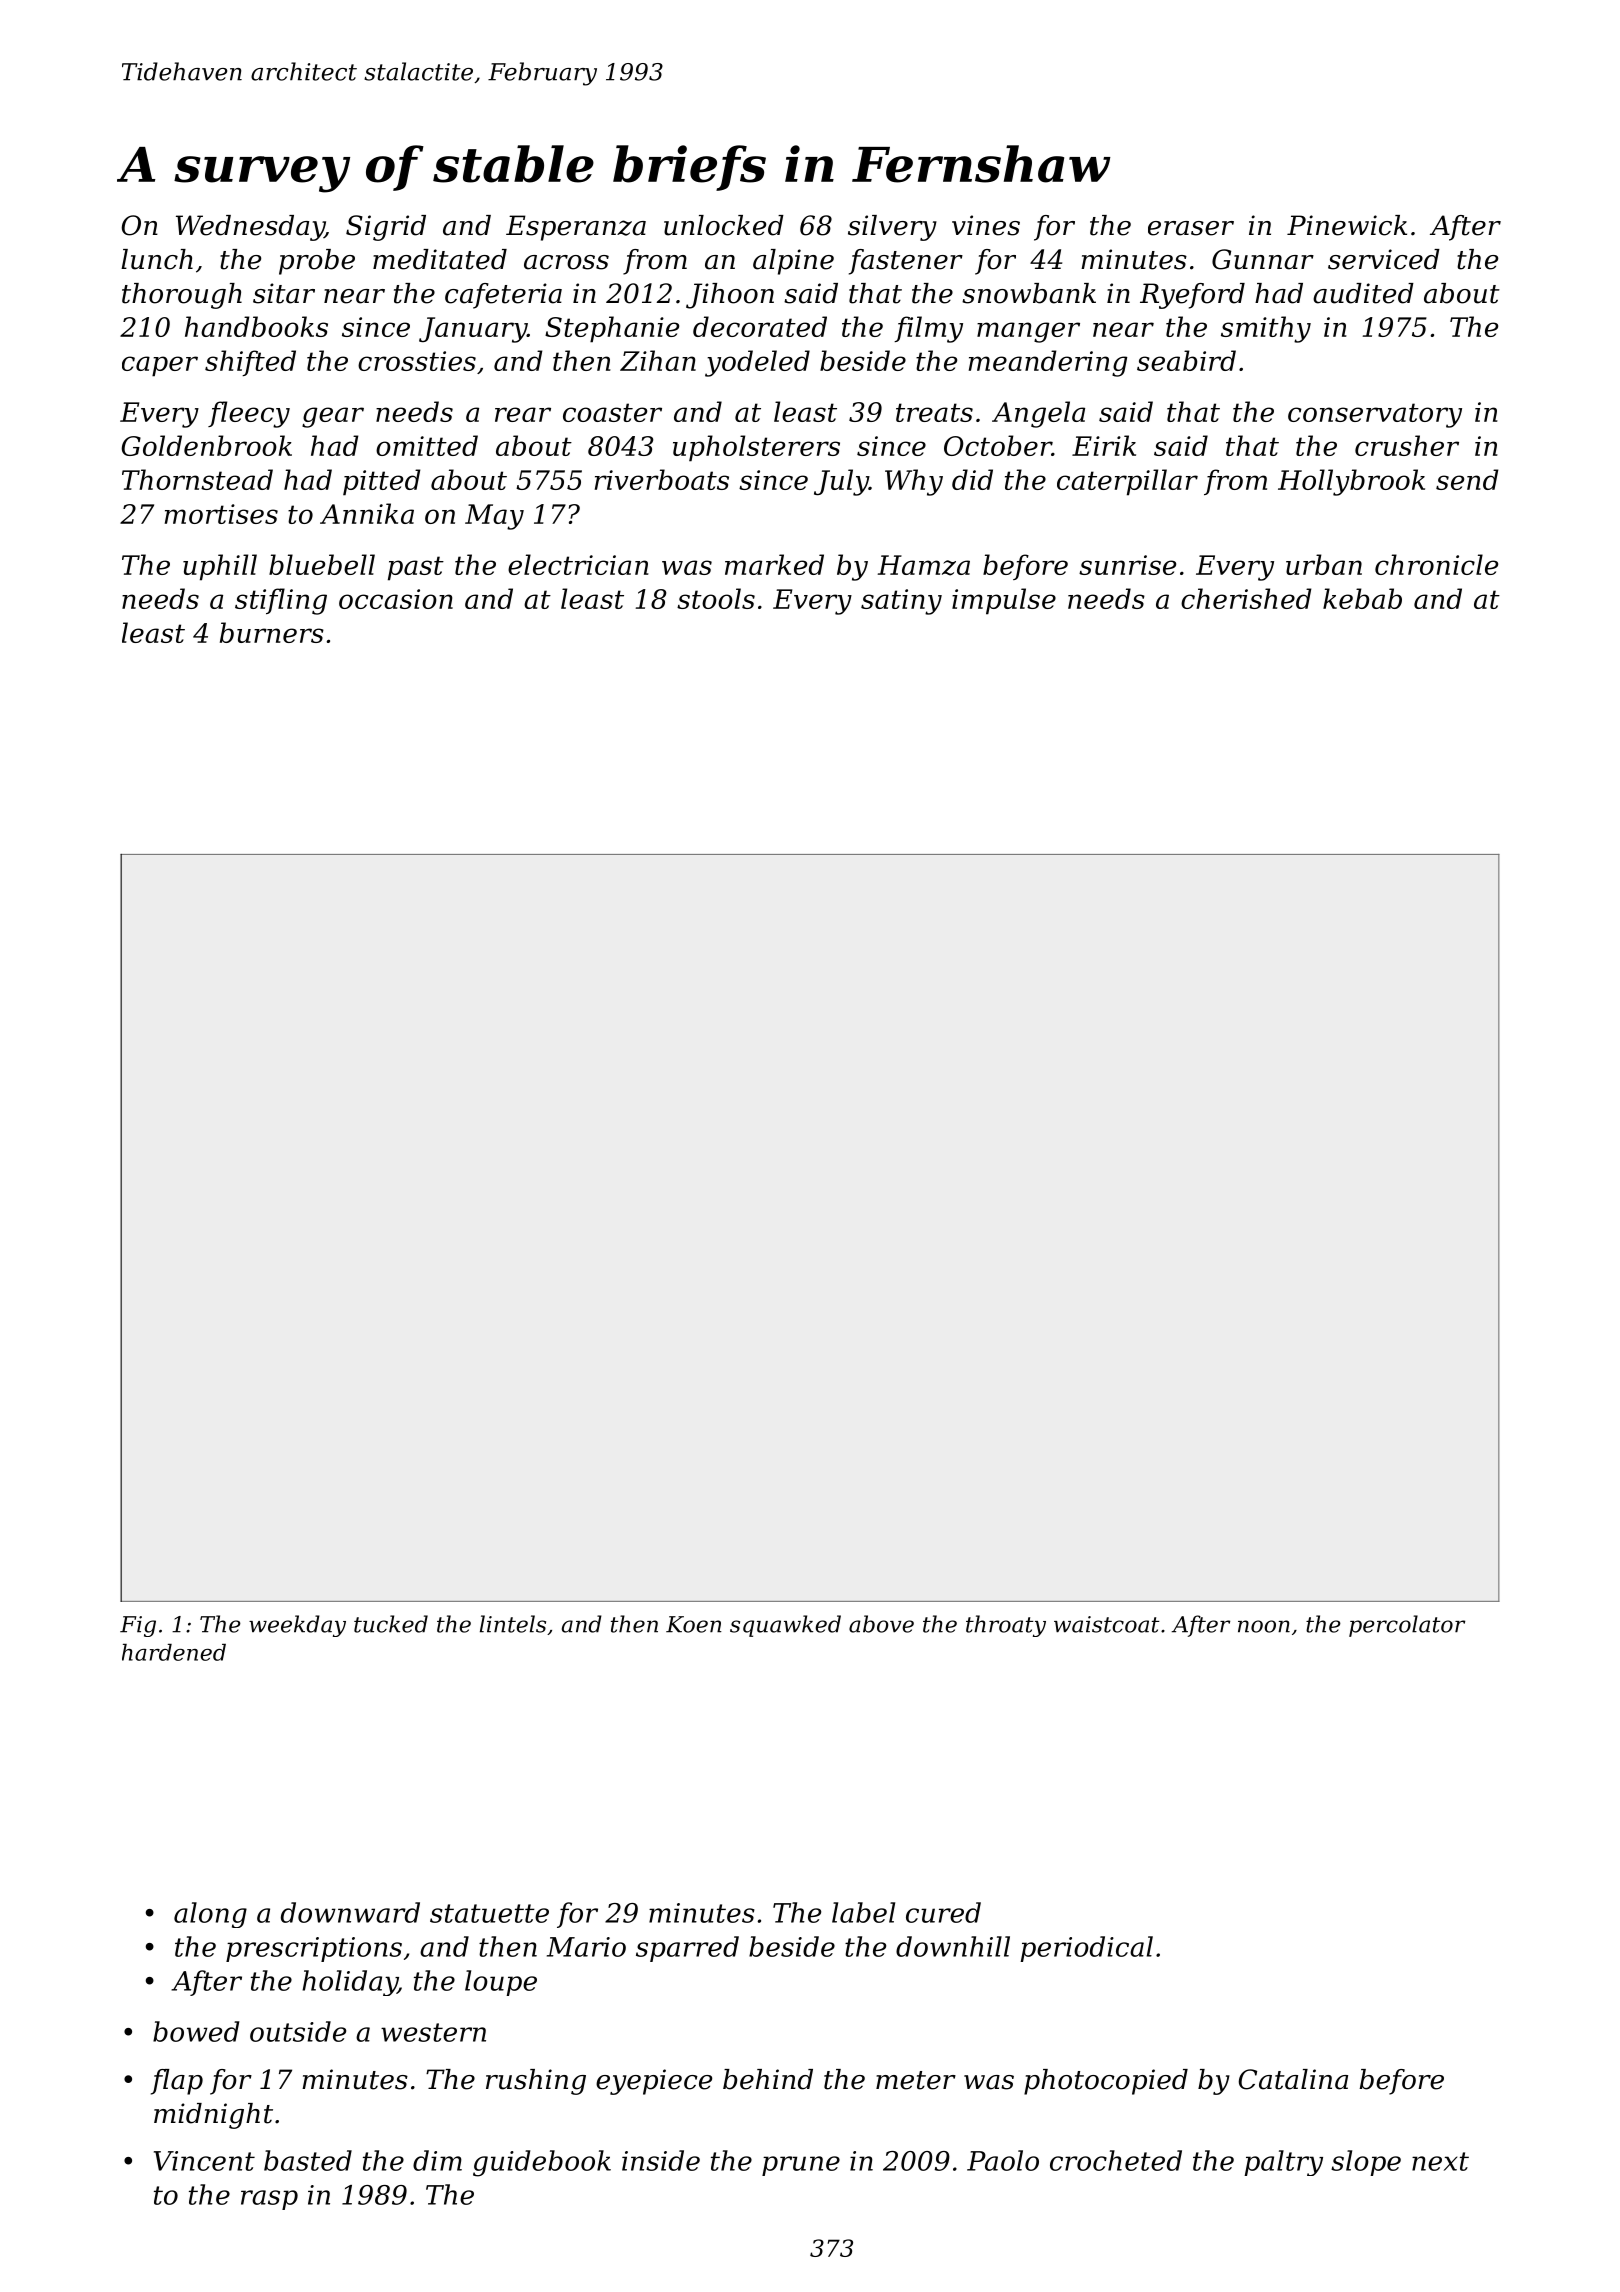  I want to click on Fig, so click(138, 1626).
